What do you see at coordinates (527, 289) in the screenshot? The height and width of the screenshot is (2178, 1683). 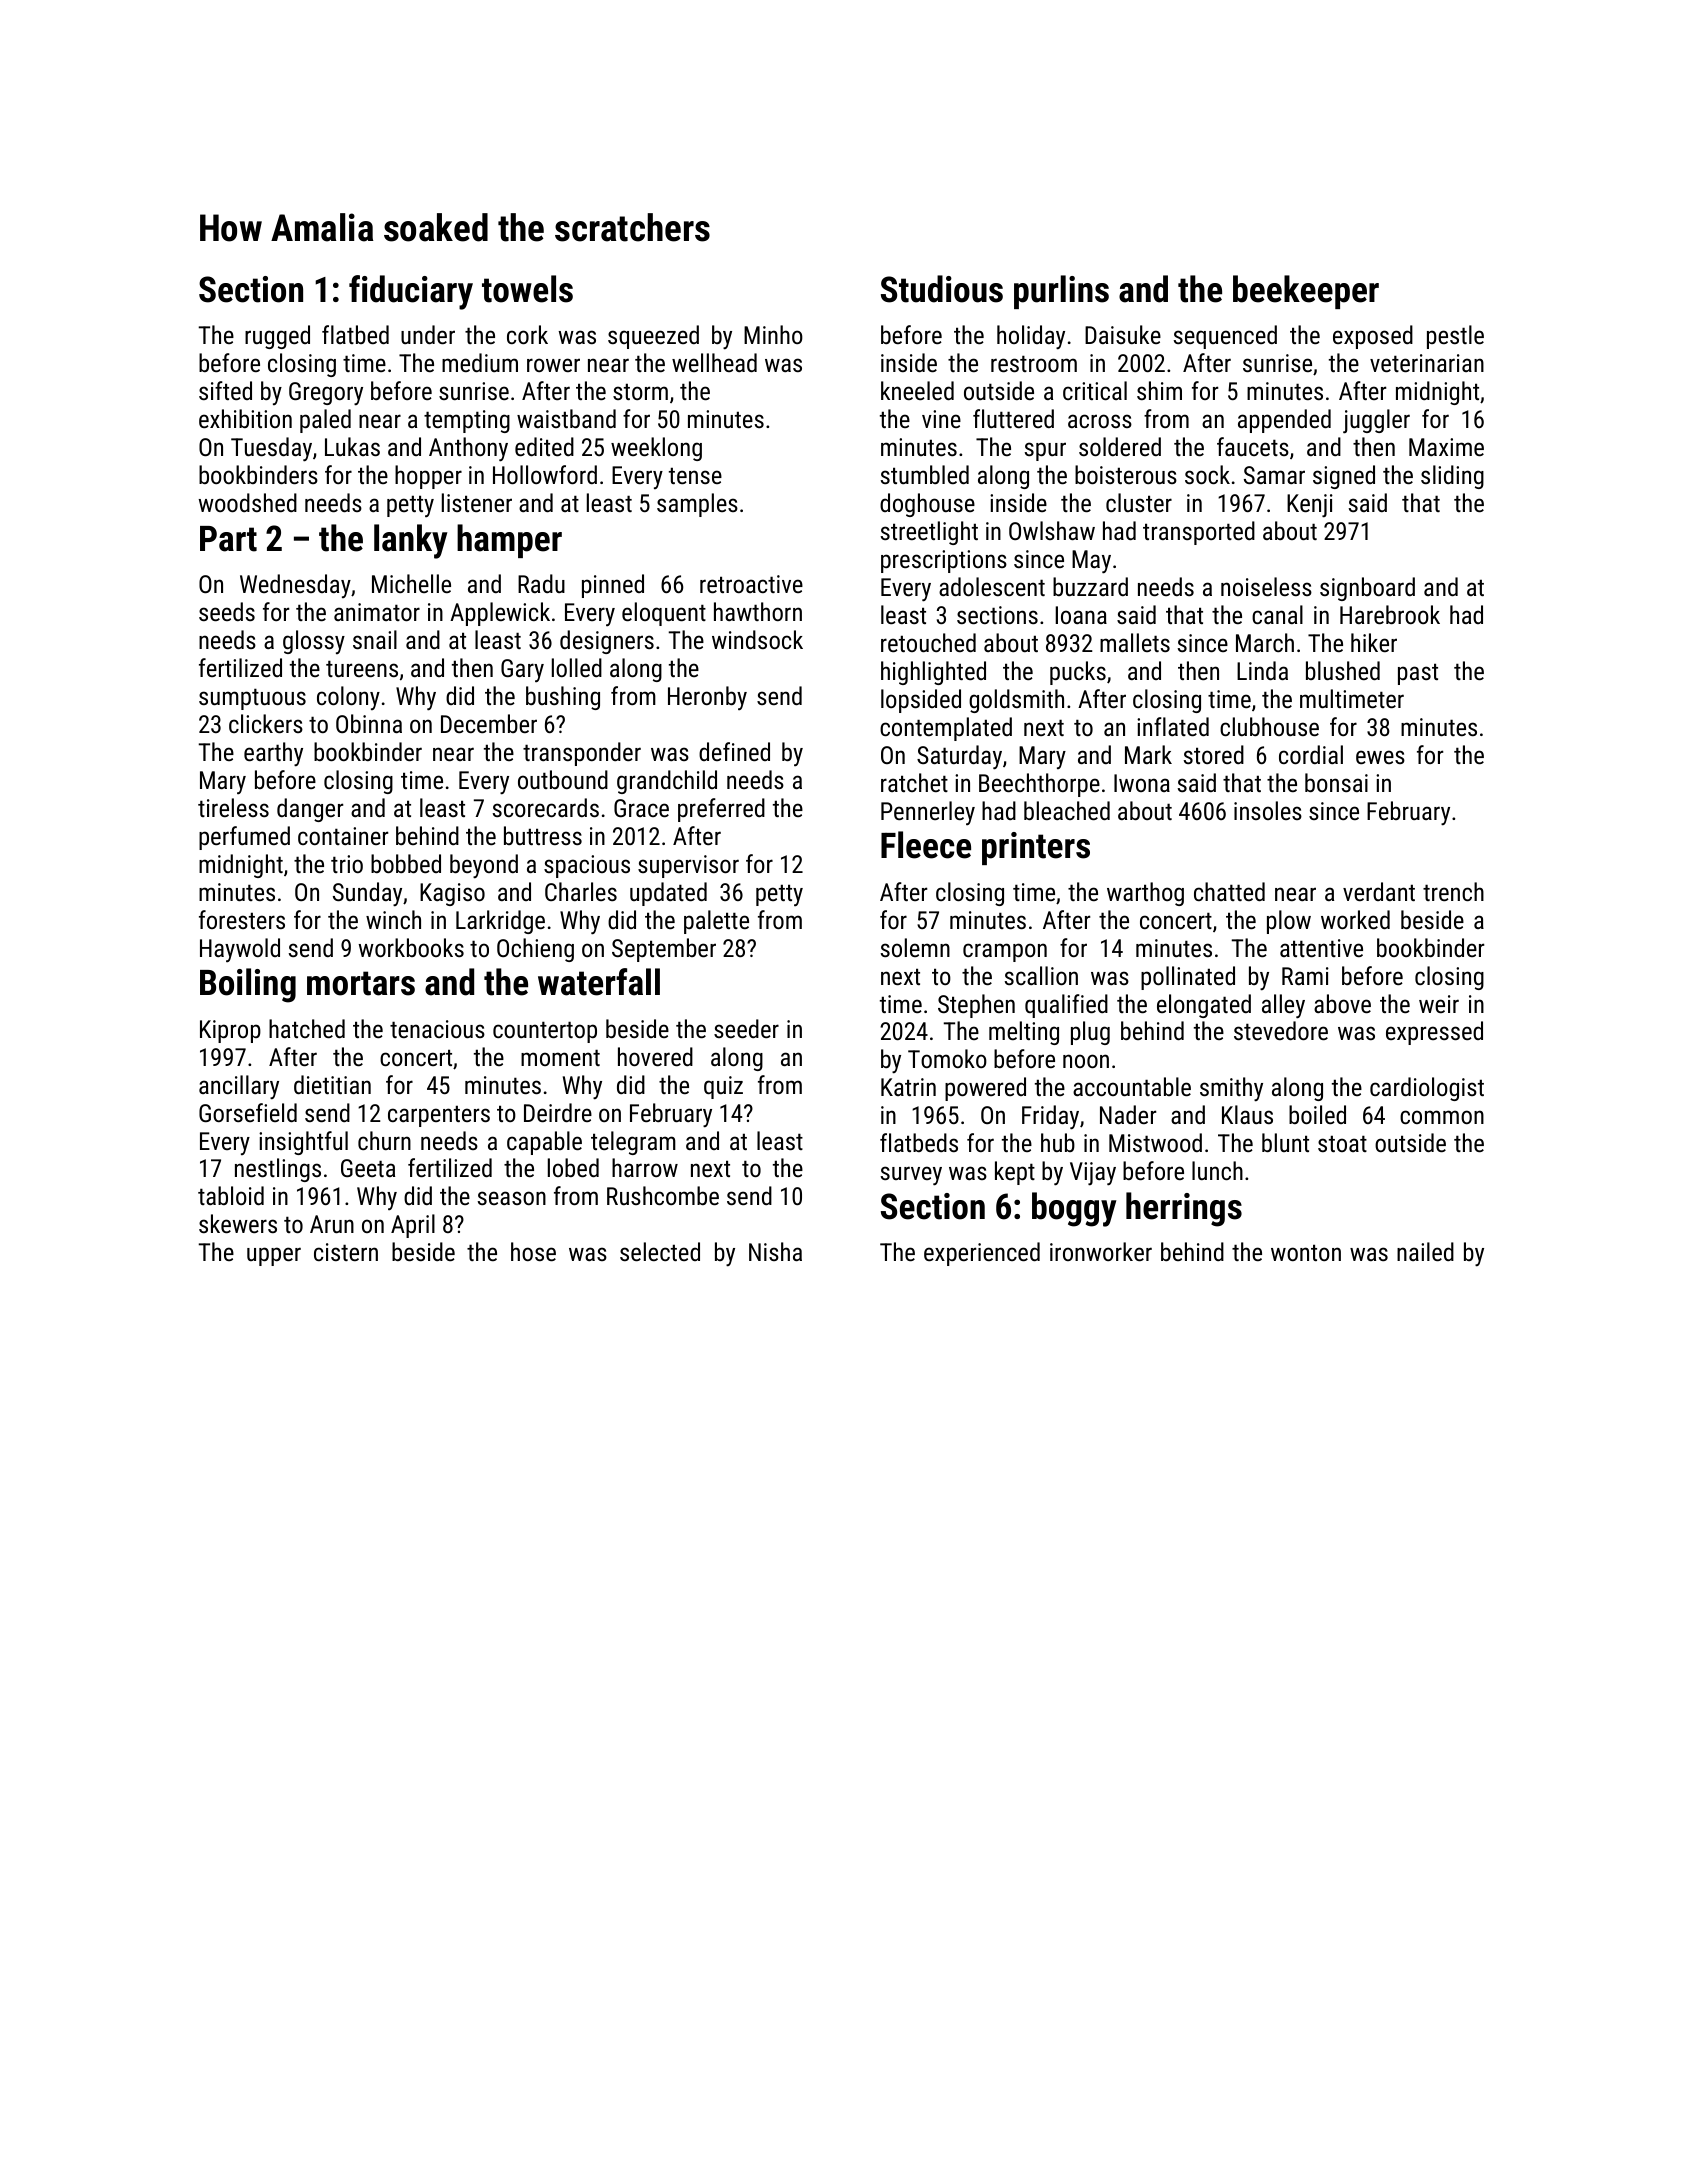 I see `towels` at bounding box center [527, 289].
